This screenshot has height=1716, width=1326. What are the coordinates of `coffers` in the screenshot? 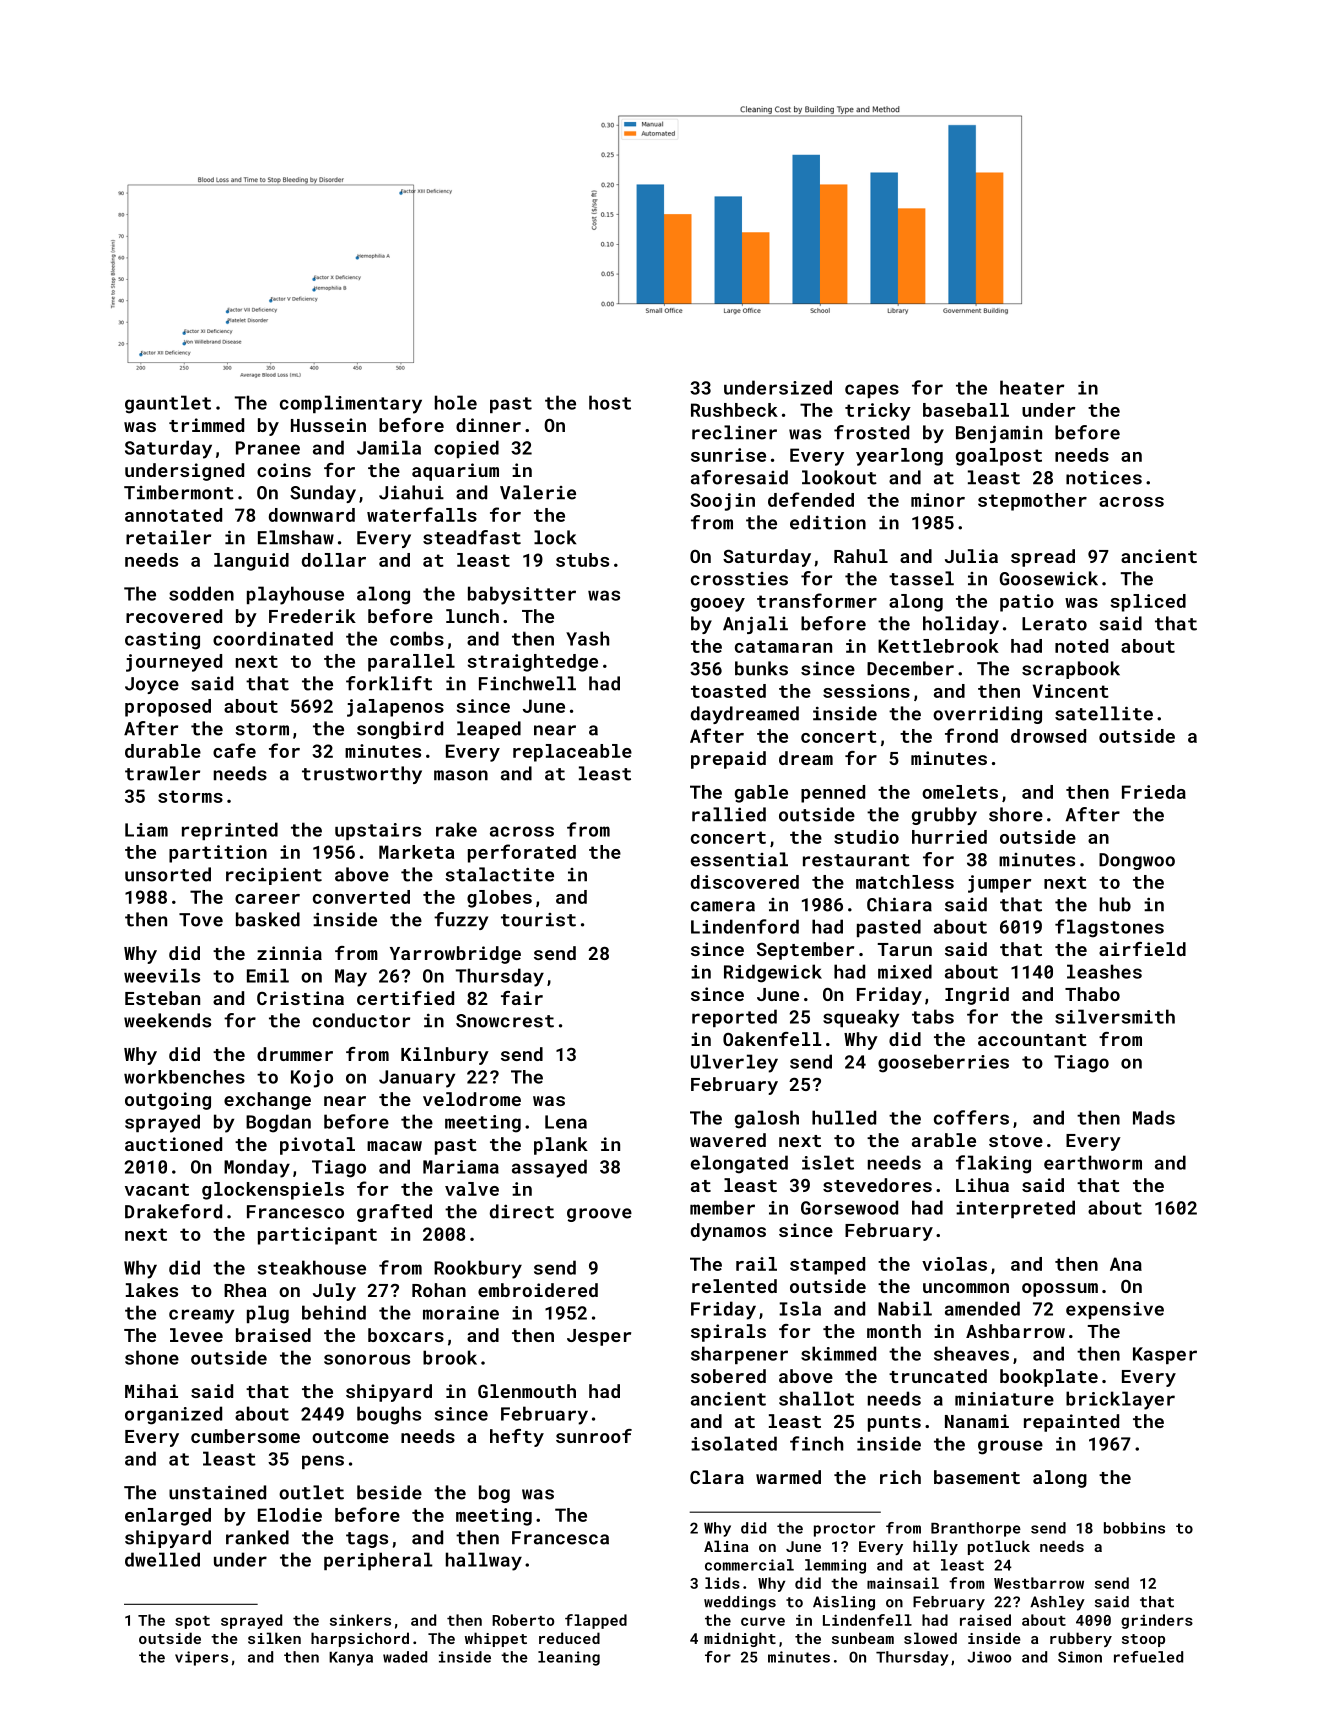 It's located at (971, 1117).
